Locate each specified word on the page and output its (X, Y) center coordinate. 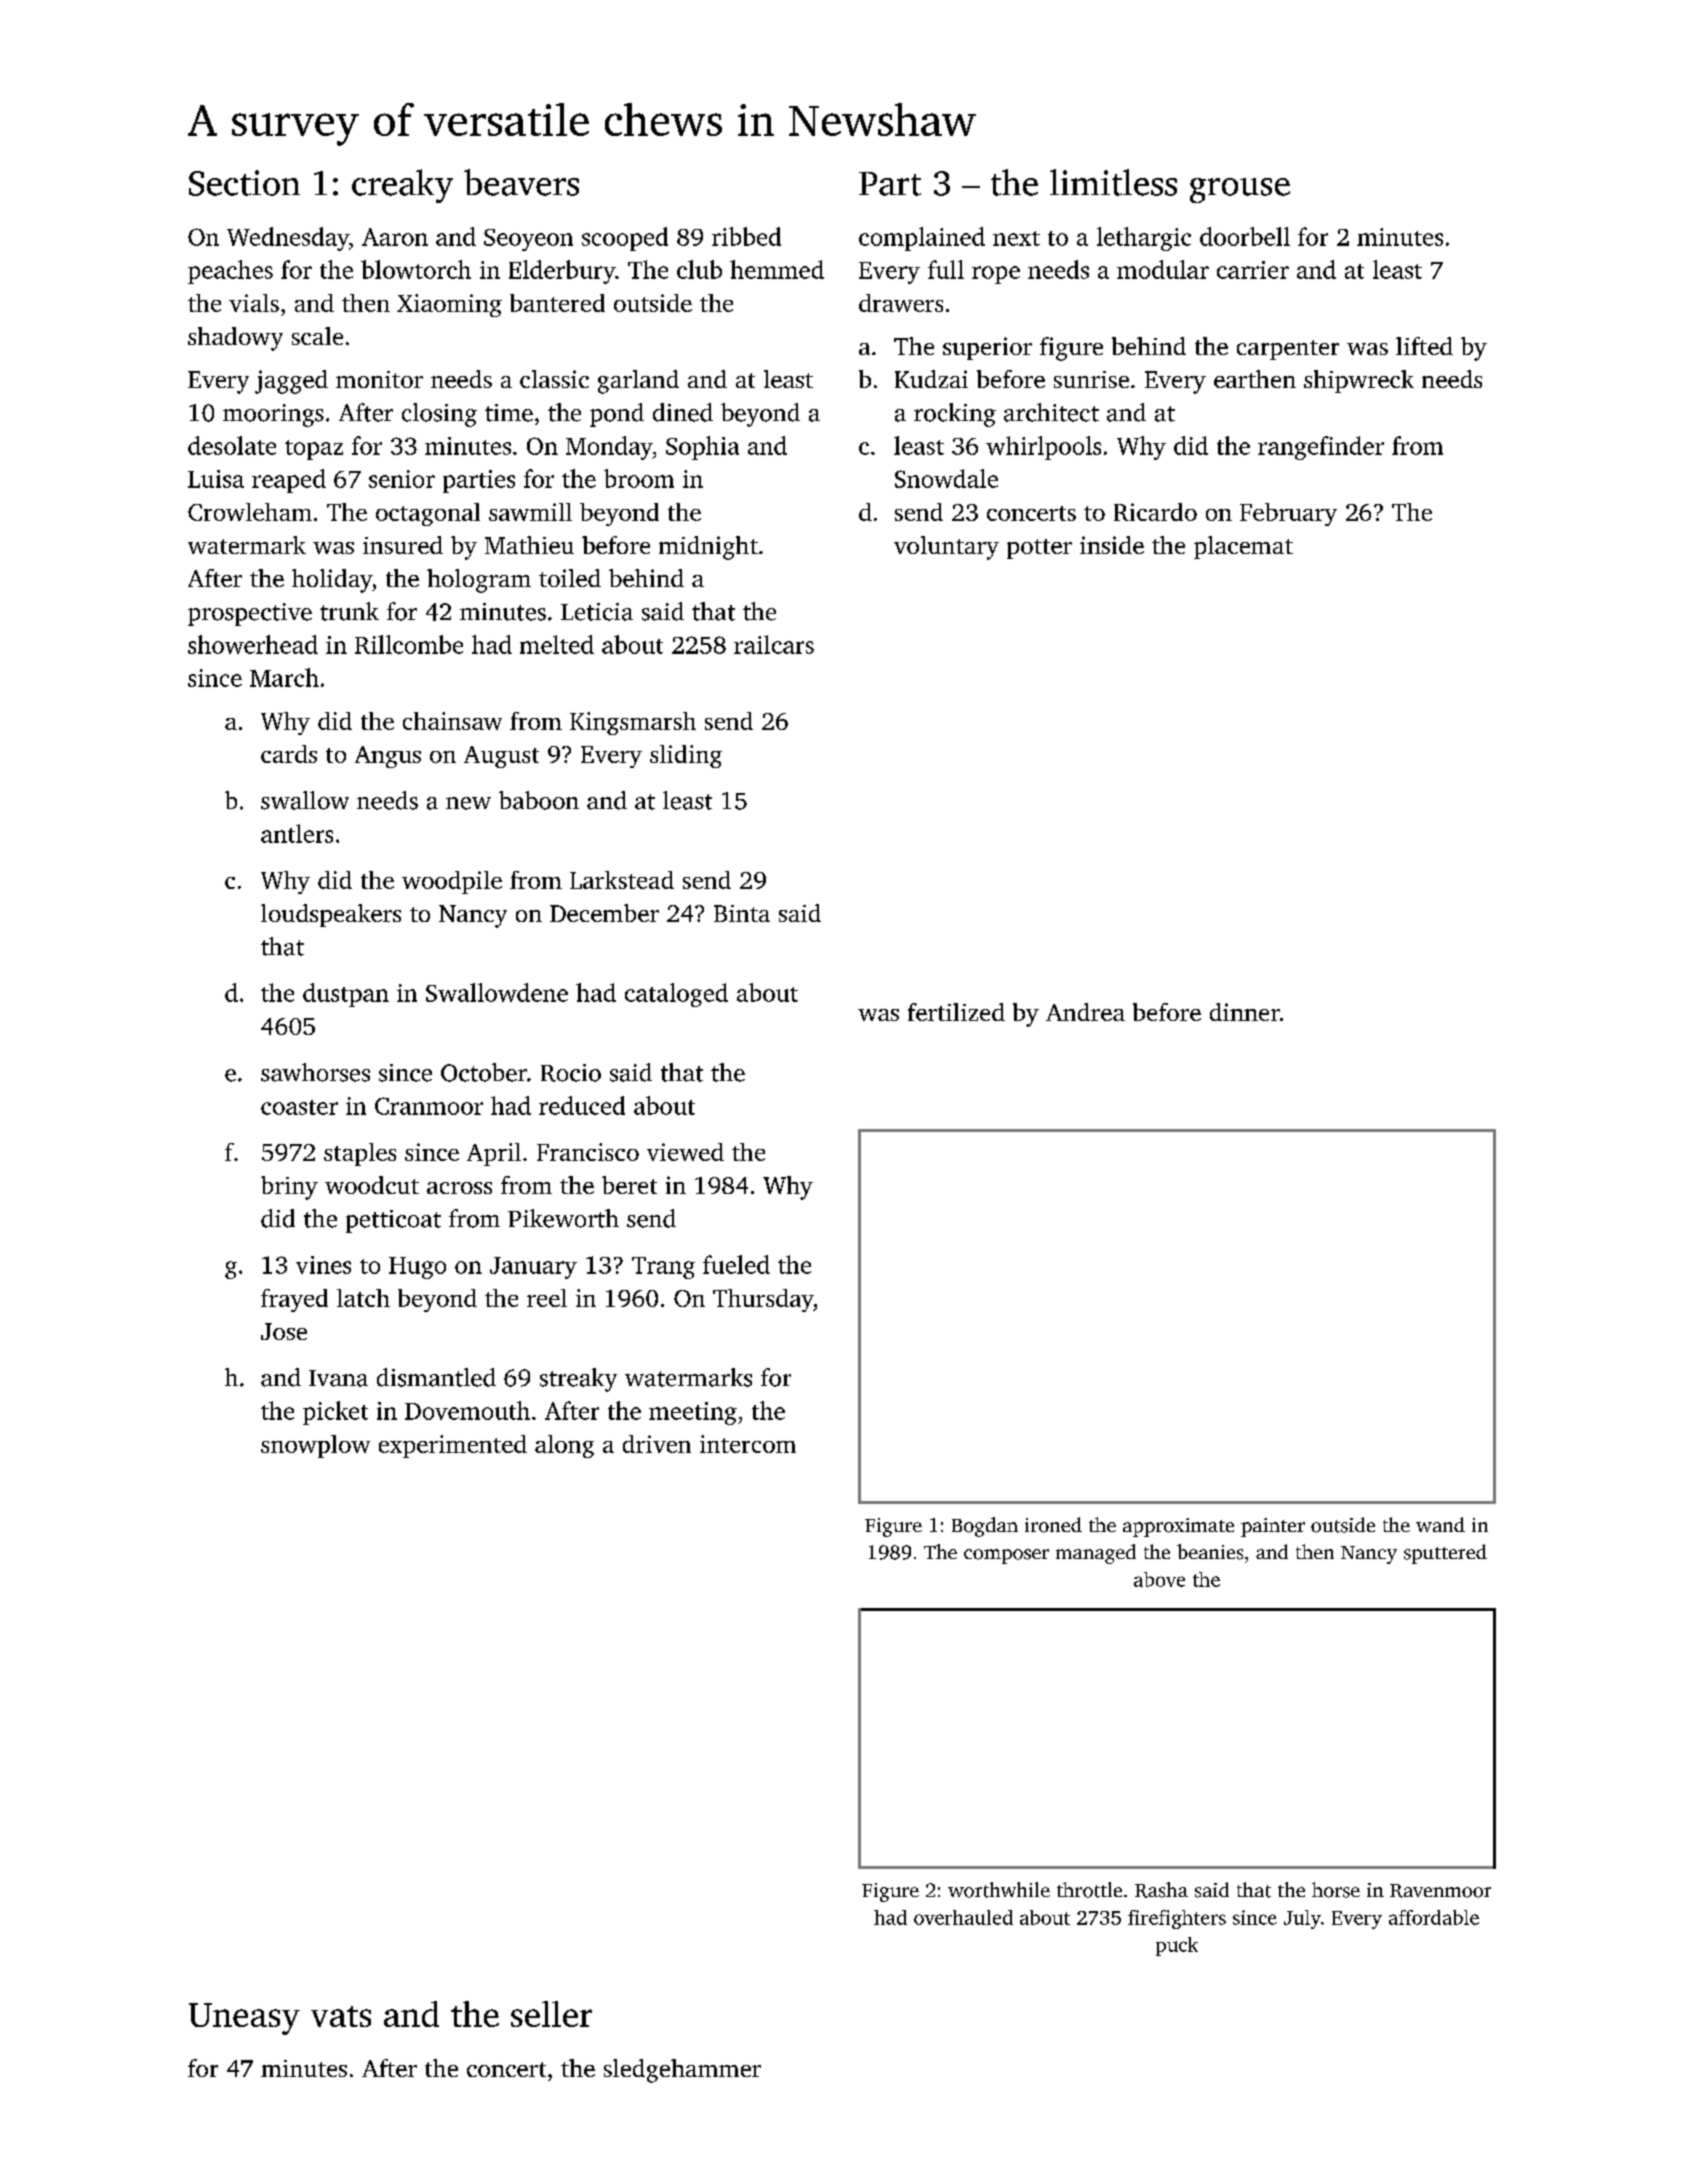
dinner (1245, 1012)
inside (1112, 545)
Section (244, 183)
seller (551, 2014)
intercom (748, 1444)
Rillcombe (409, 644)
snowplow (315, 1446)
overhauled (963, 1917)
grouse (1240, 190)
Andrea (1085, 1012)
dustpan (346, 995)
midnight (708, 548)
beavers (521, 182)
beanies (1210, 1552)
